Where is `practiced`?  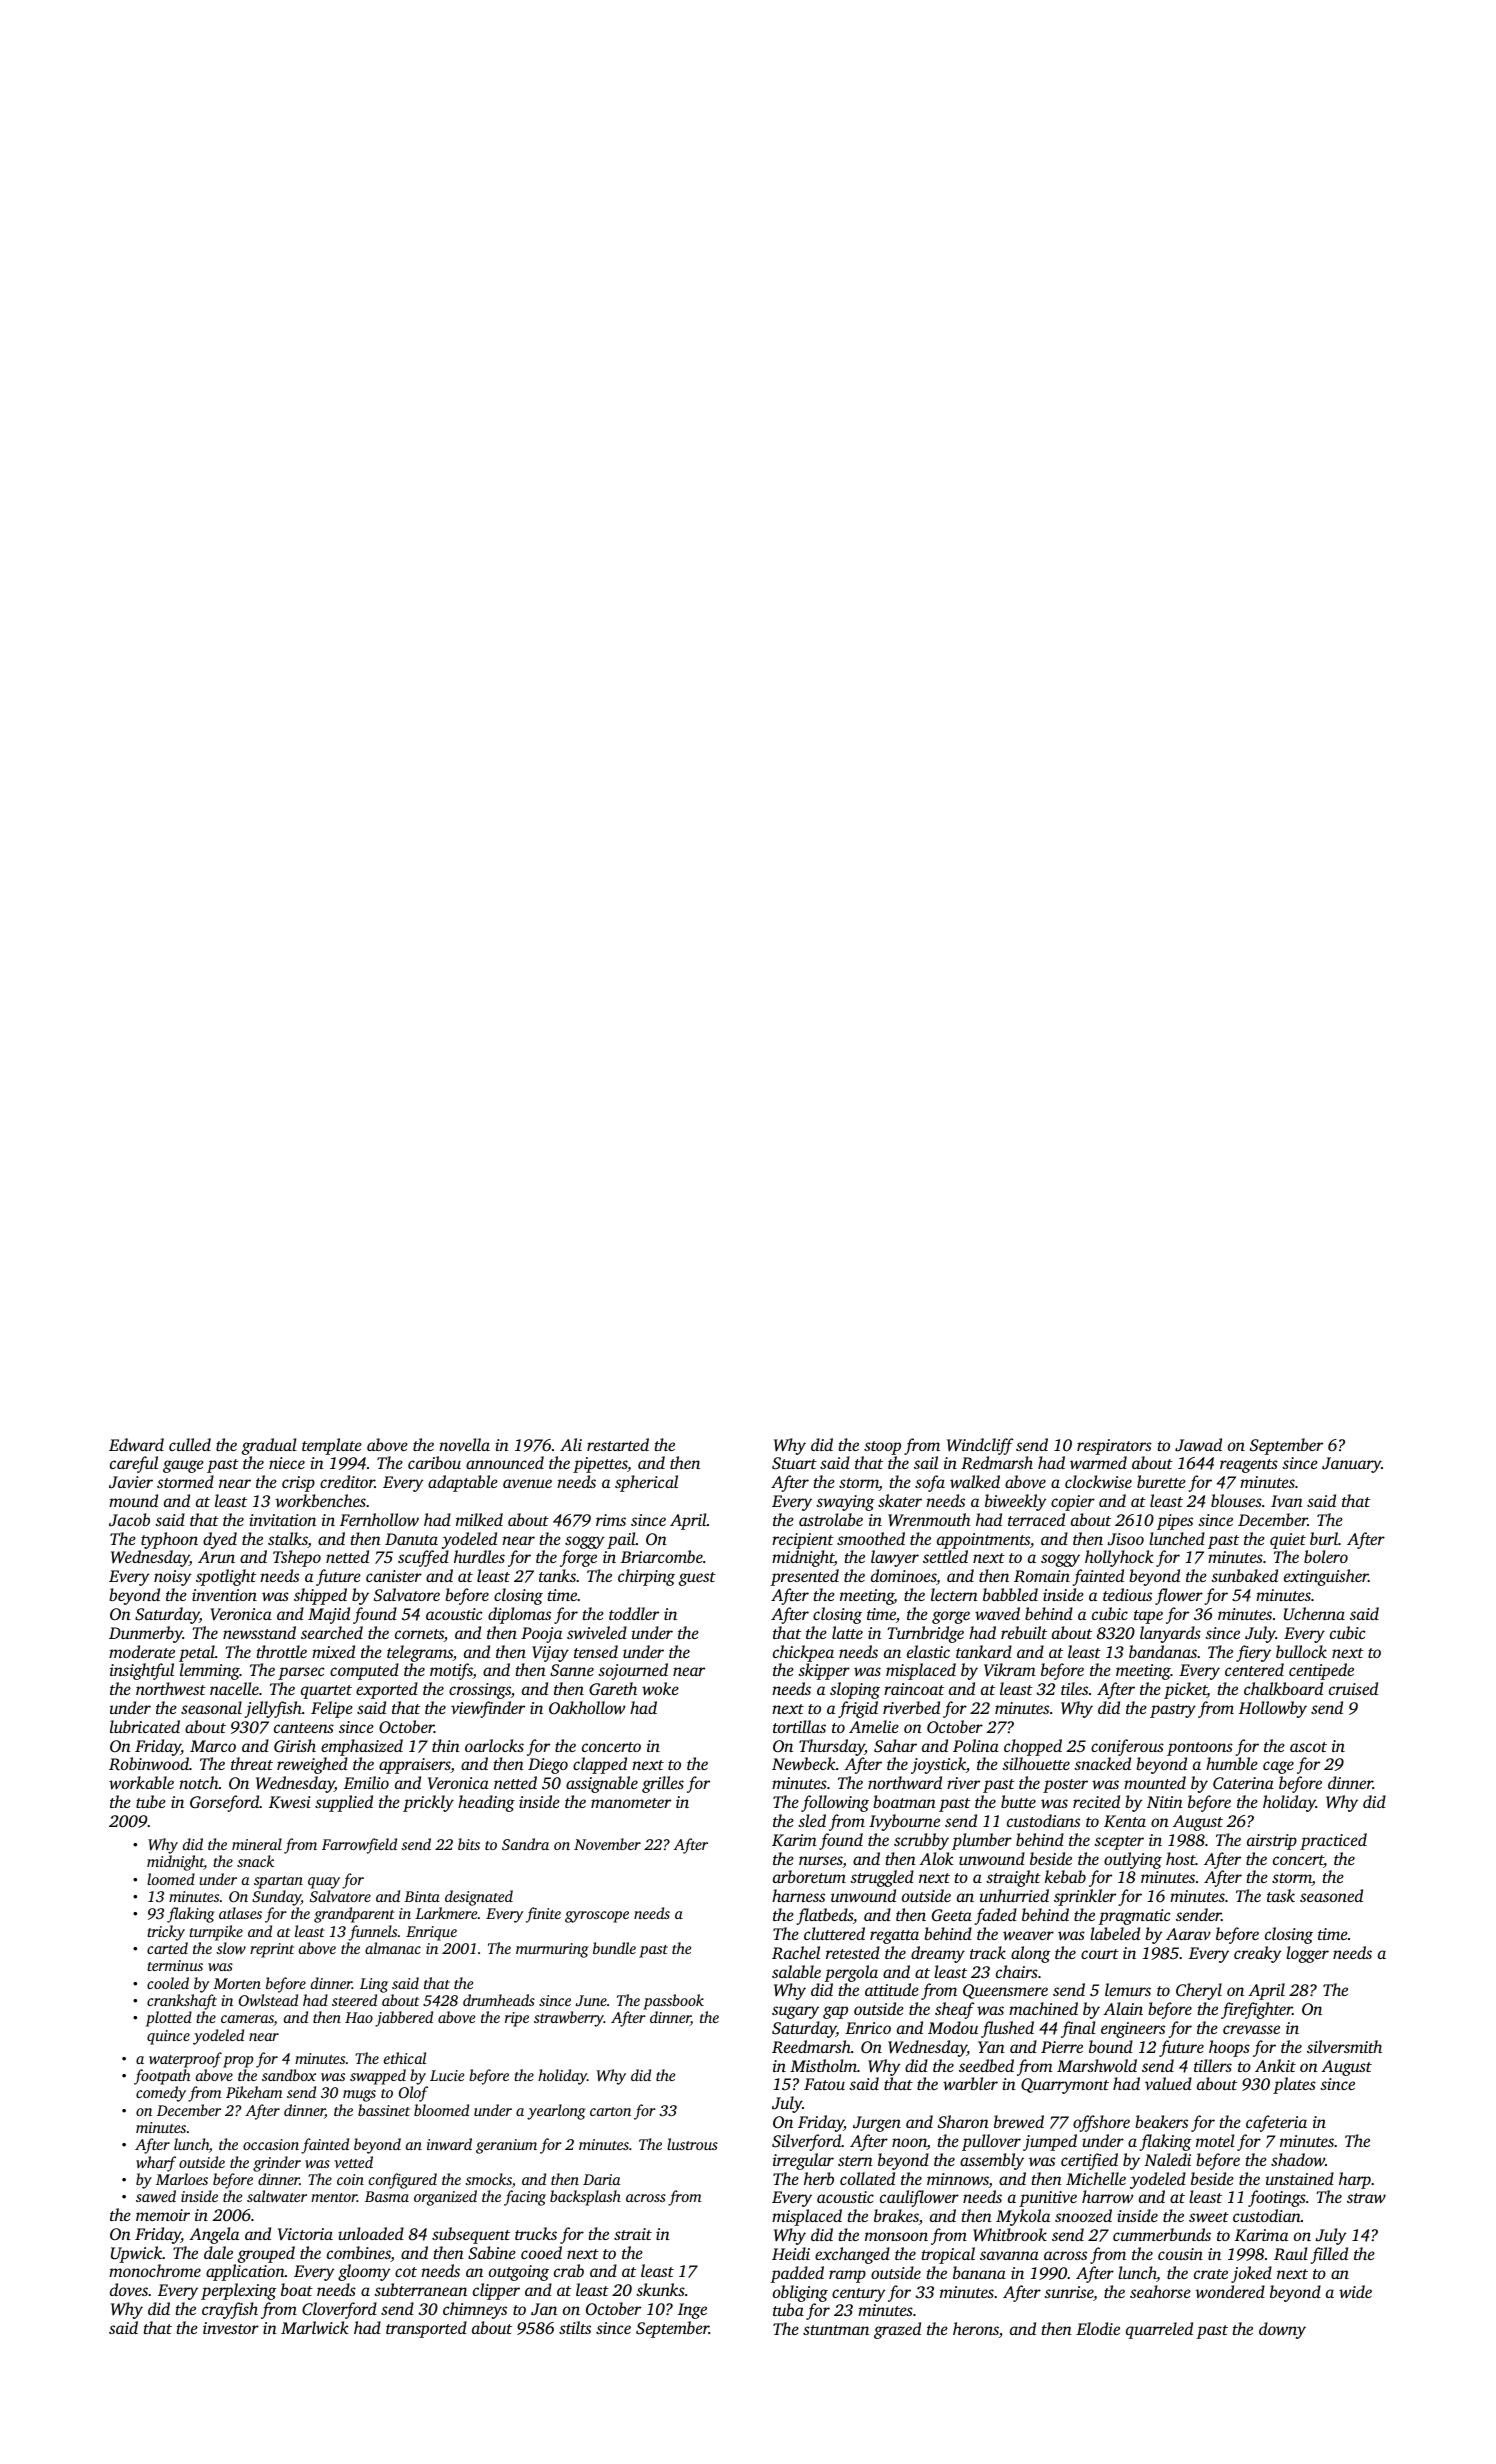 practiced is located at coordinates (1333, 1841).
